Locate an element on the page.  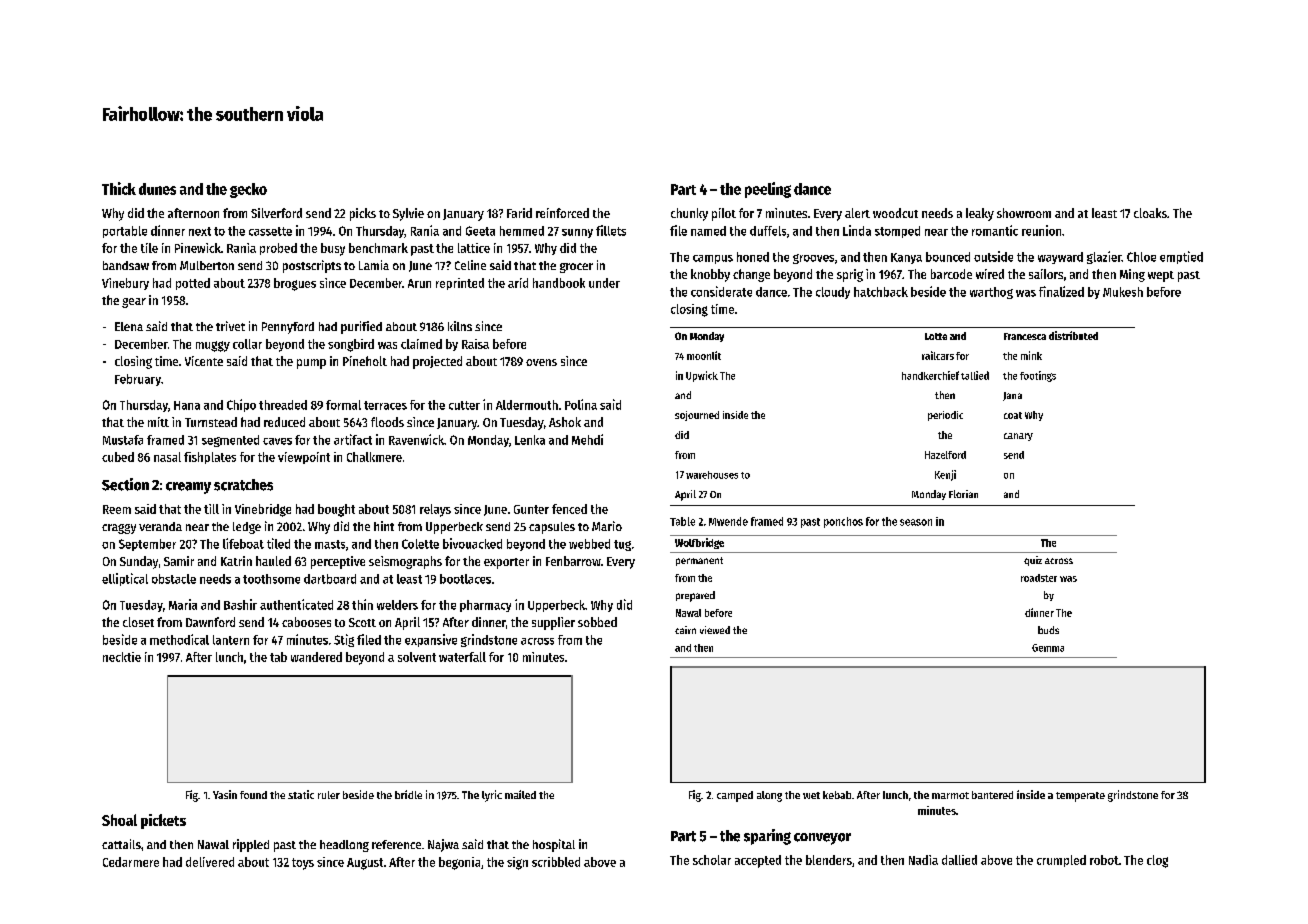
Mario is located at coordinates (607, 526).
